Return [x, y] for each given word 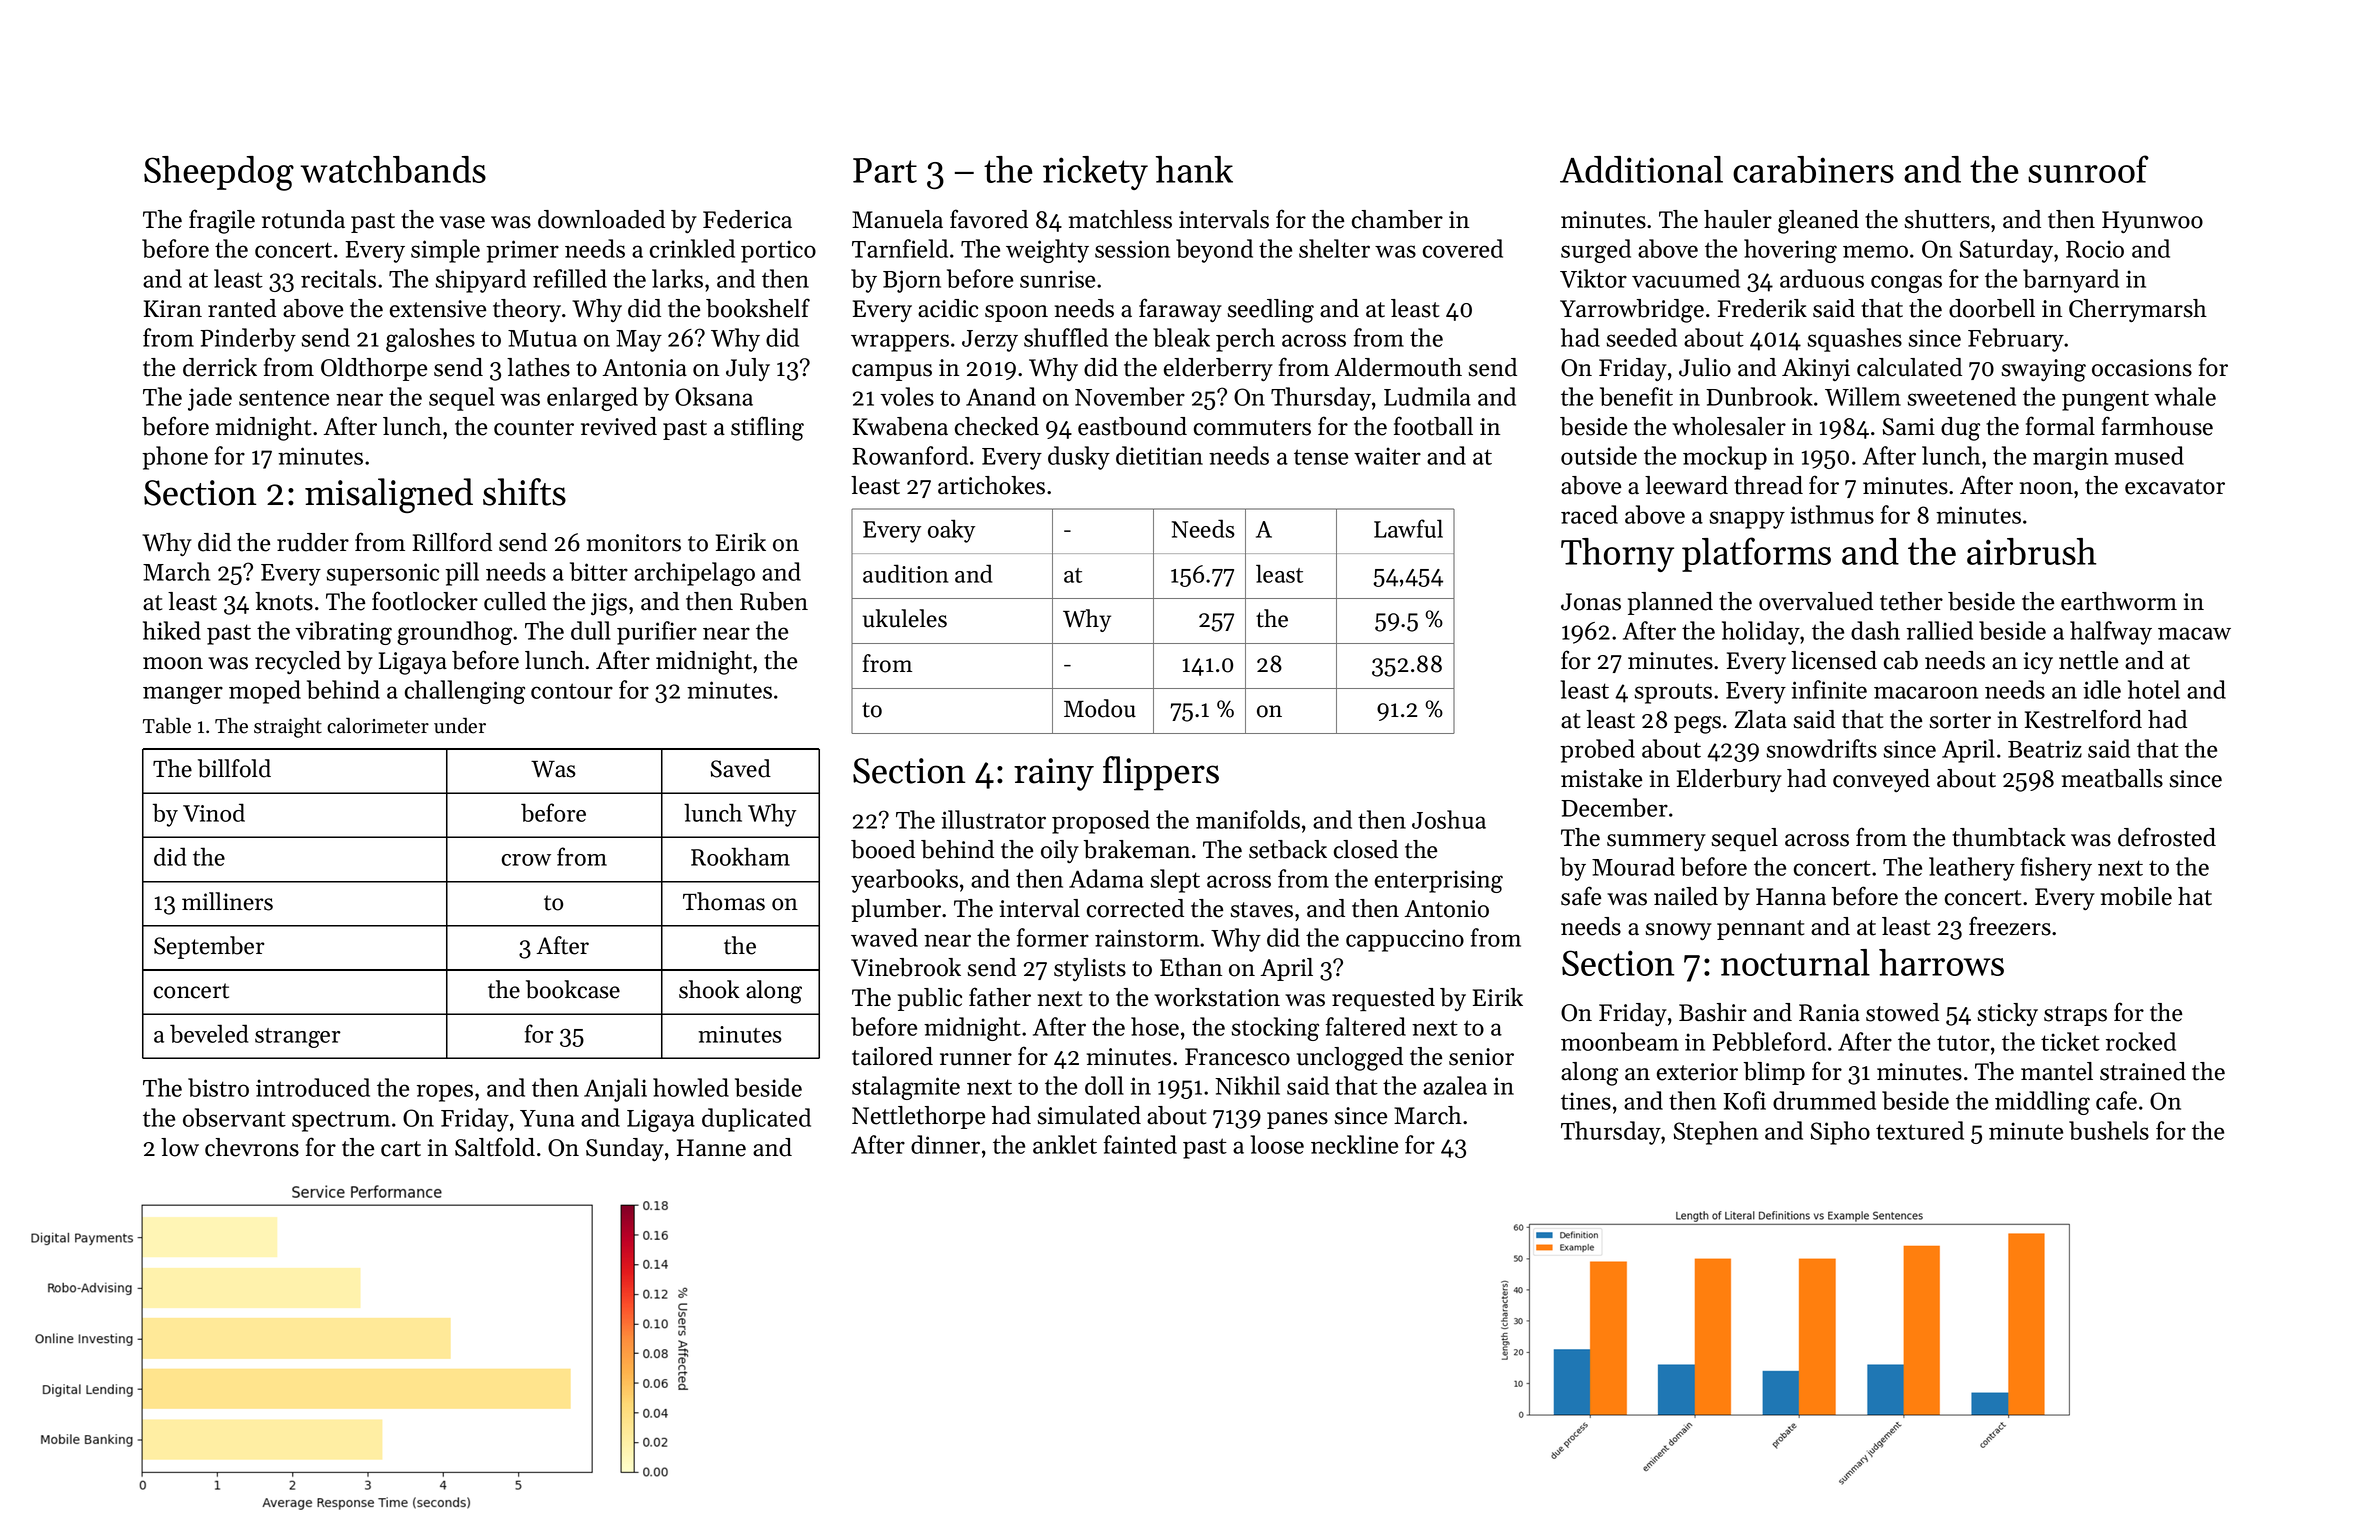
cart [401, 1149]
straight [288, 728]
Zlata [1761, 719]
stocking [1275, 1029]
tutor [1963, 1043]
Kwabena [900, 426]
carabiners [1813, 169]
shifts [524, 492]
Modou [1100, 708]
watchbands [393, 169]
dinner [945, 1144]
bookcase [573, 989]
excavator [2175, 487]
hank [1194, 169]
